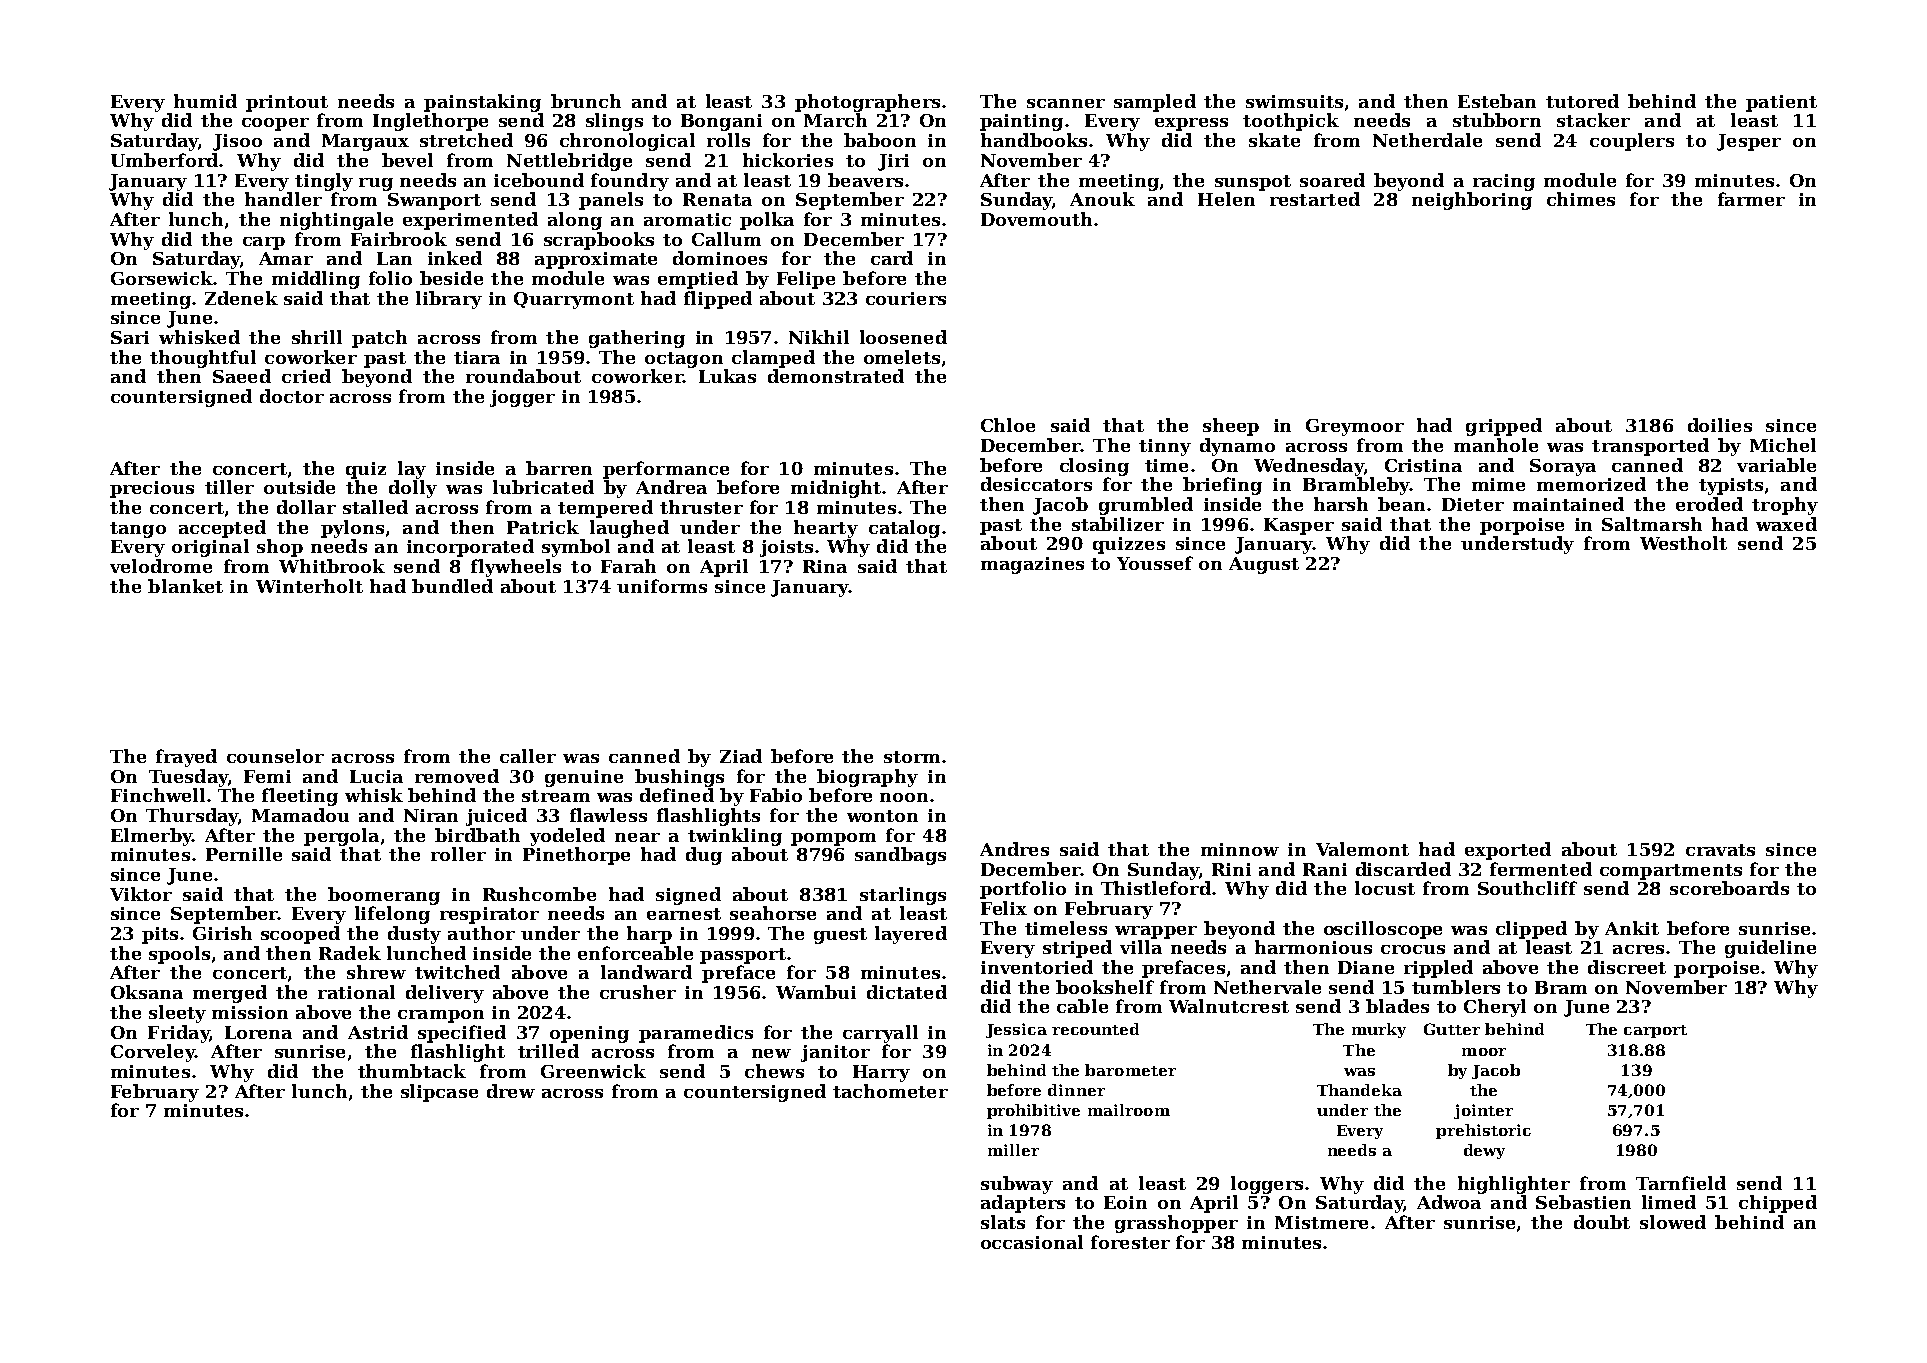 The width and height of the page is (1927, 1363). I want to click on dictated, so click(907, 992).
